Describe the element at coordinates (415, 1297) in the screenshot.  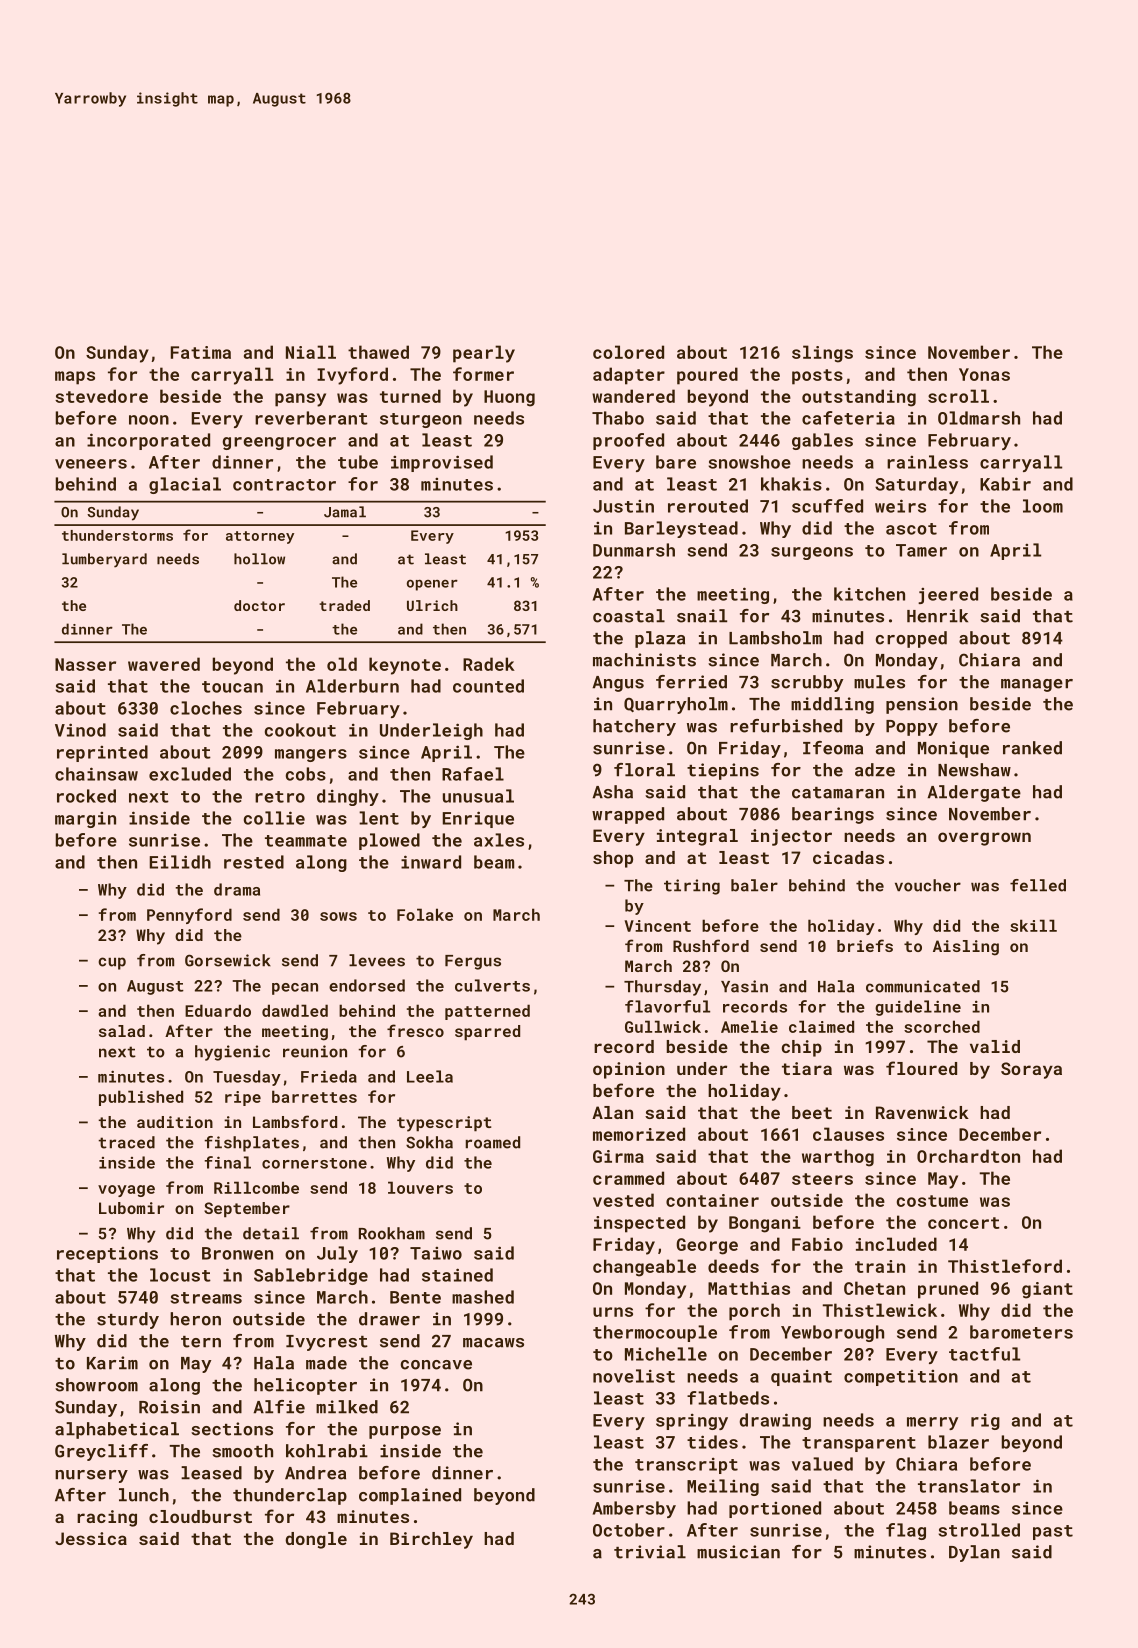
I see `Bente` at that location.
